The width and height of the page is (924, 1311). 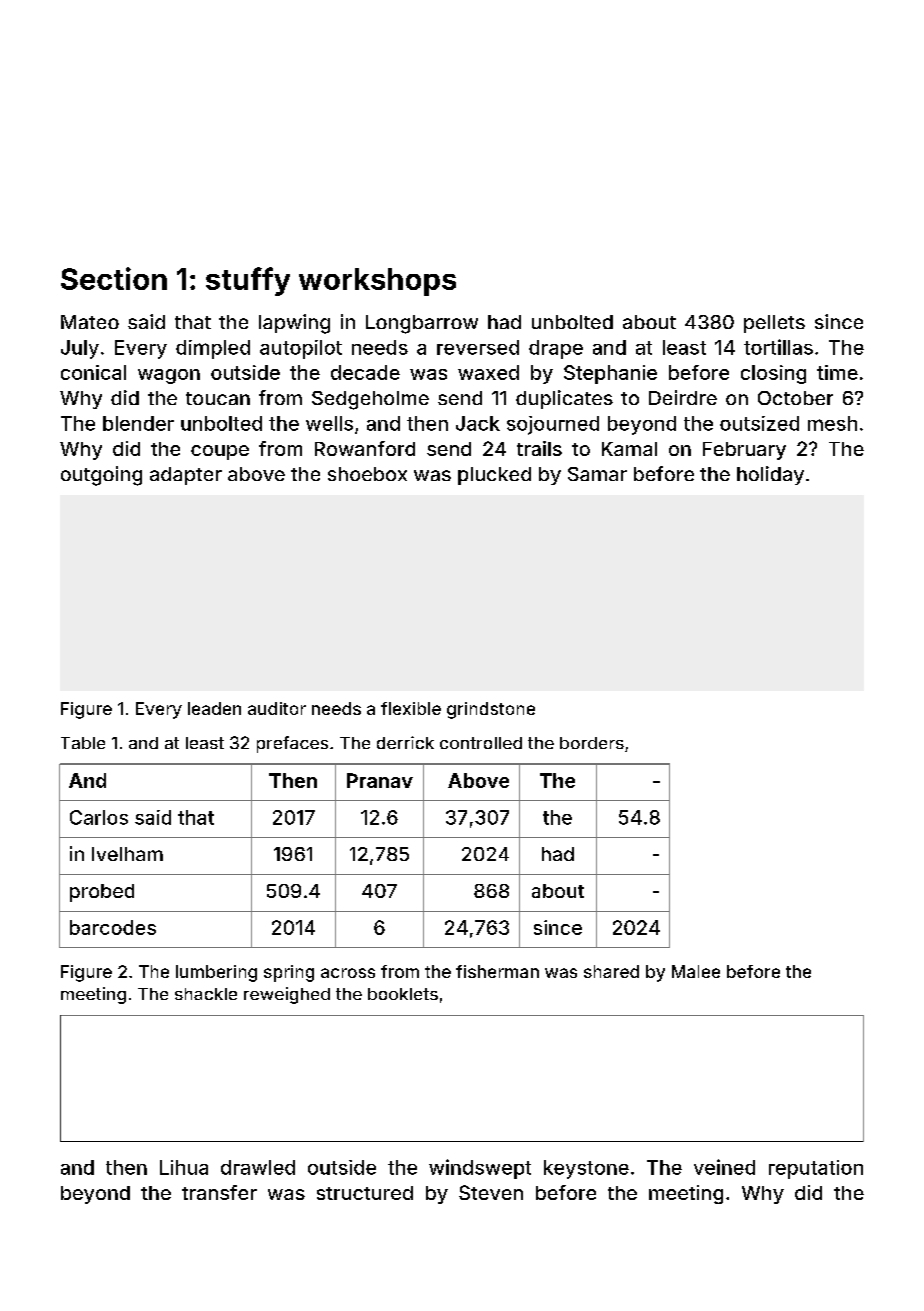 I want to click on Pranav, so click(x=380, y=780).
